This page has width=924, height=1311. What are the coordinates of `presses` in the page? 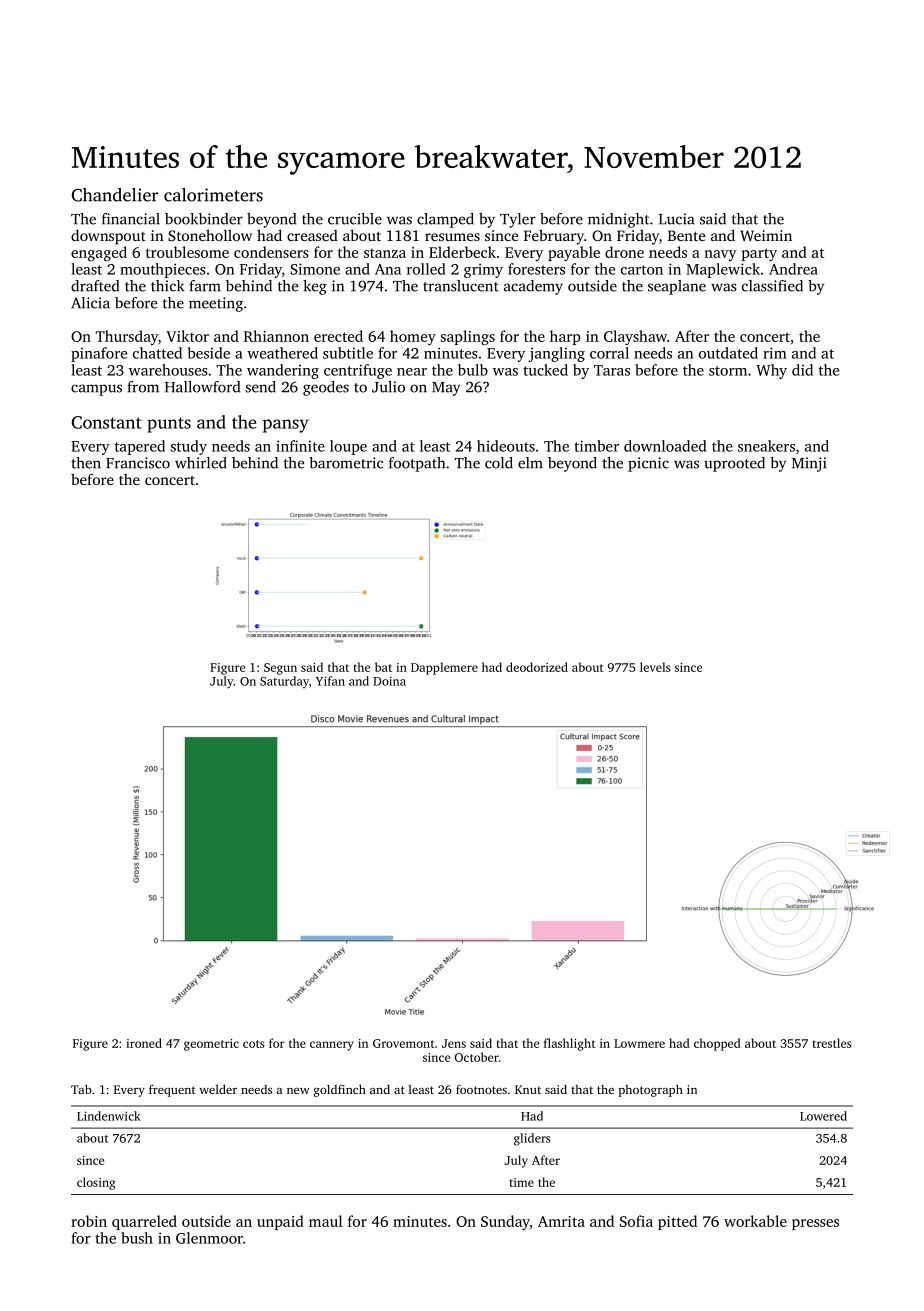 It's located at (815, 1224).
